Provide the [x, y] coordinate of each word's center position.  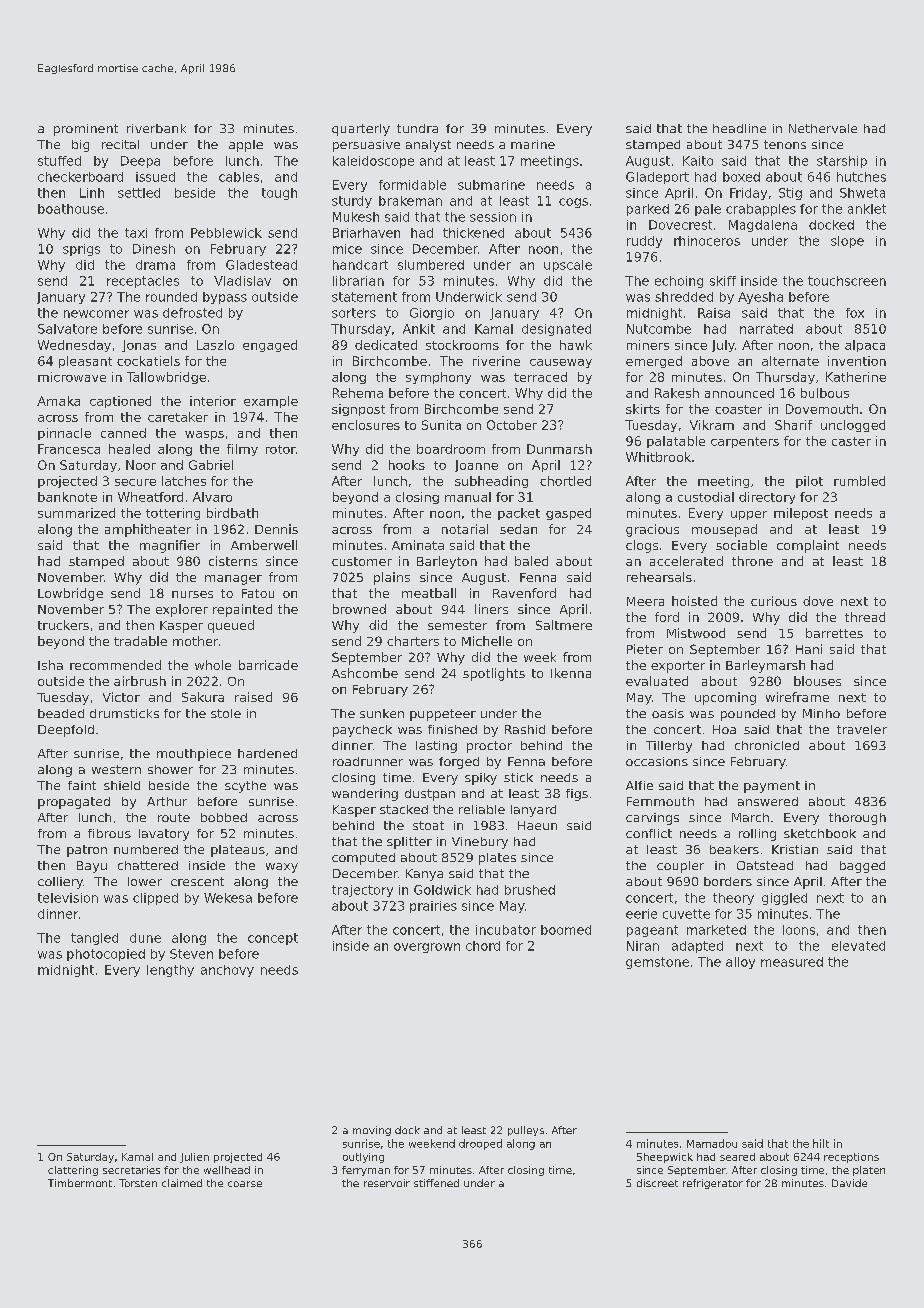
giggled [784, 899]
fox [855, 313]
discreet [657, 1183]
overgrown [427, 948]
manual [468, 497]
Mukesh [356, 217]
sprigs [81, 250]
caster [851, 441]
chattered [148, 865]
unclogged [853, 426]
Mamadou [712, 1143]
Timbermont [80, 1183]
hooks [407, 465]
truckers [63, 625]
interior [213, 401]
